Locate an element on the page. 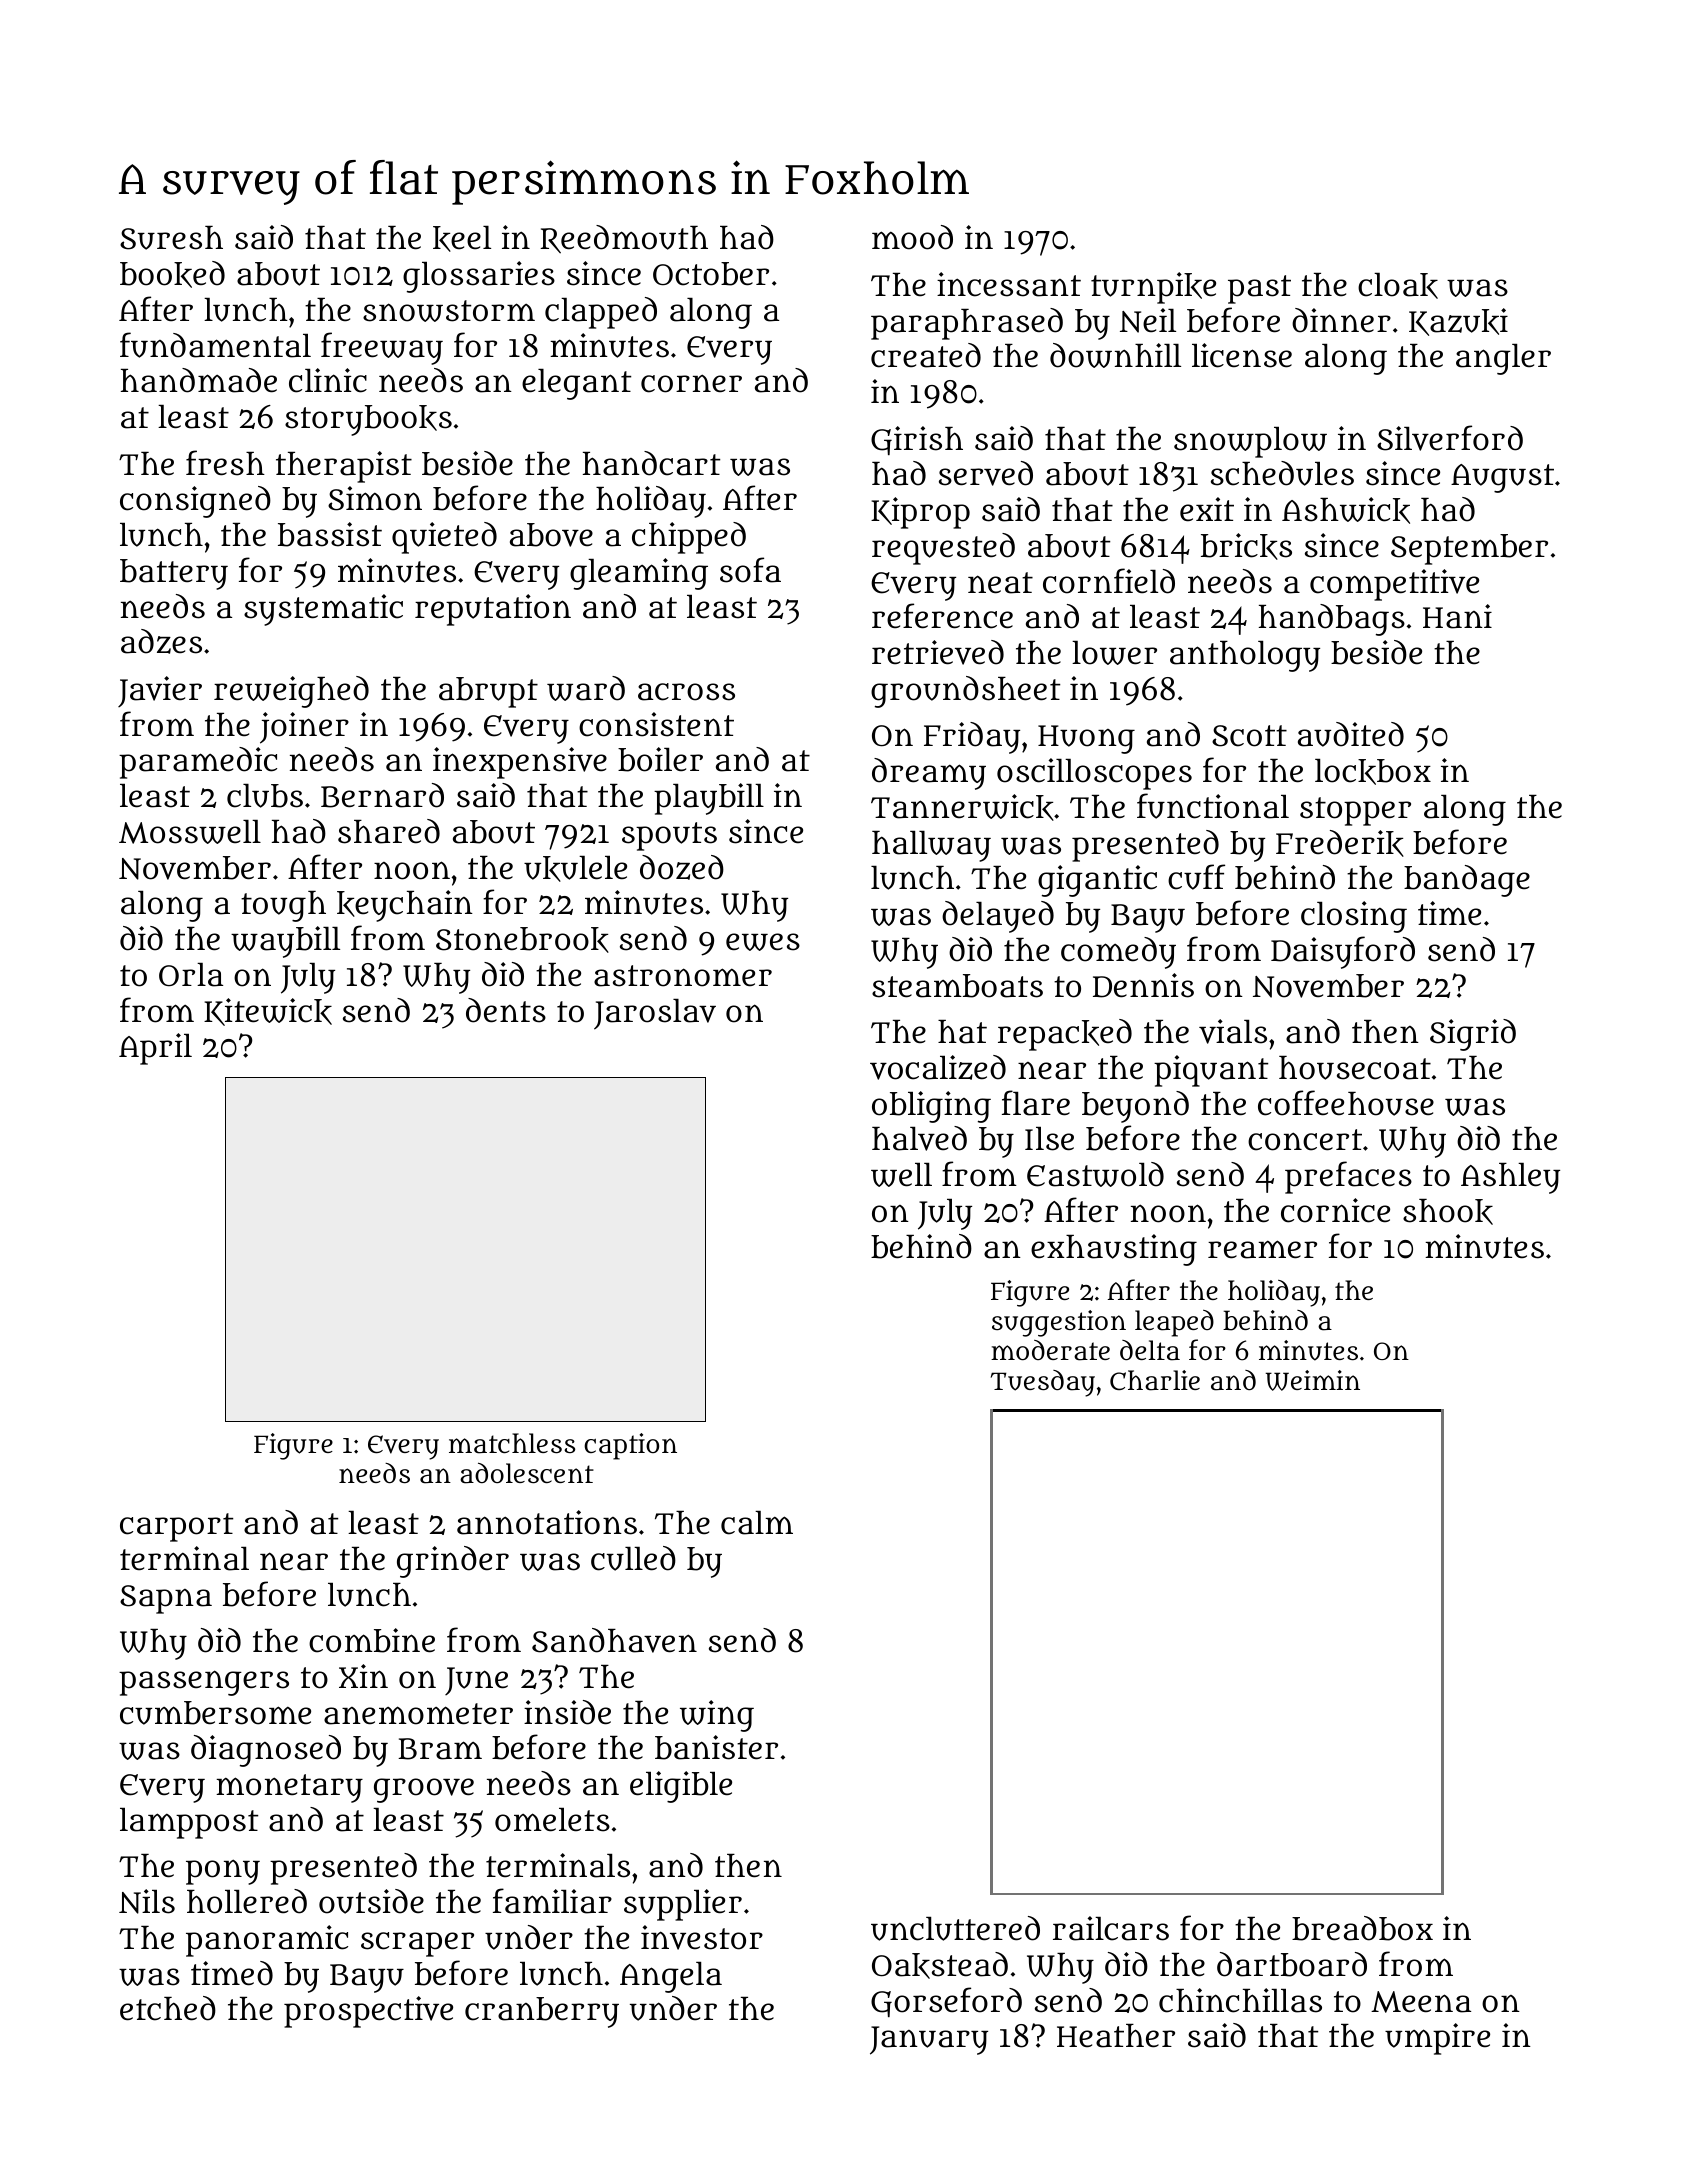  Weimin is located at coordinates (1313, 1380).
